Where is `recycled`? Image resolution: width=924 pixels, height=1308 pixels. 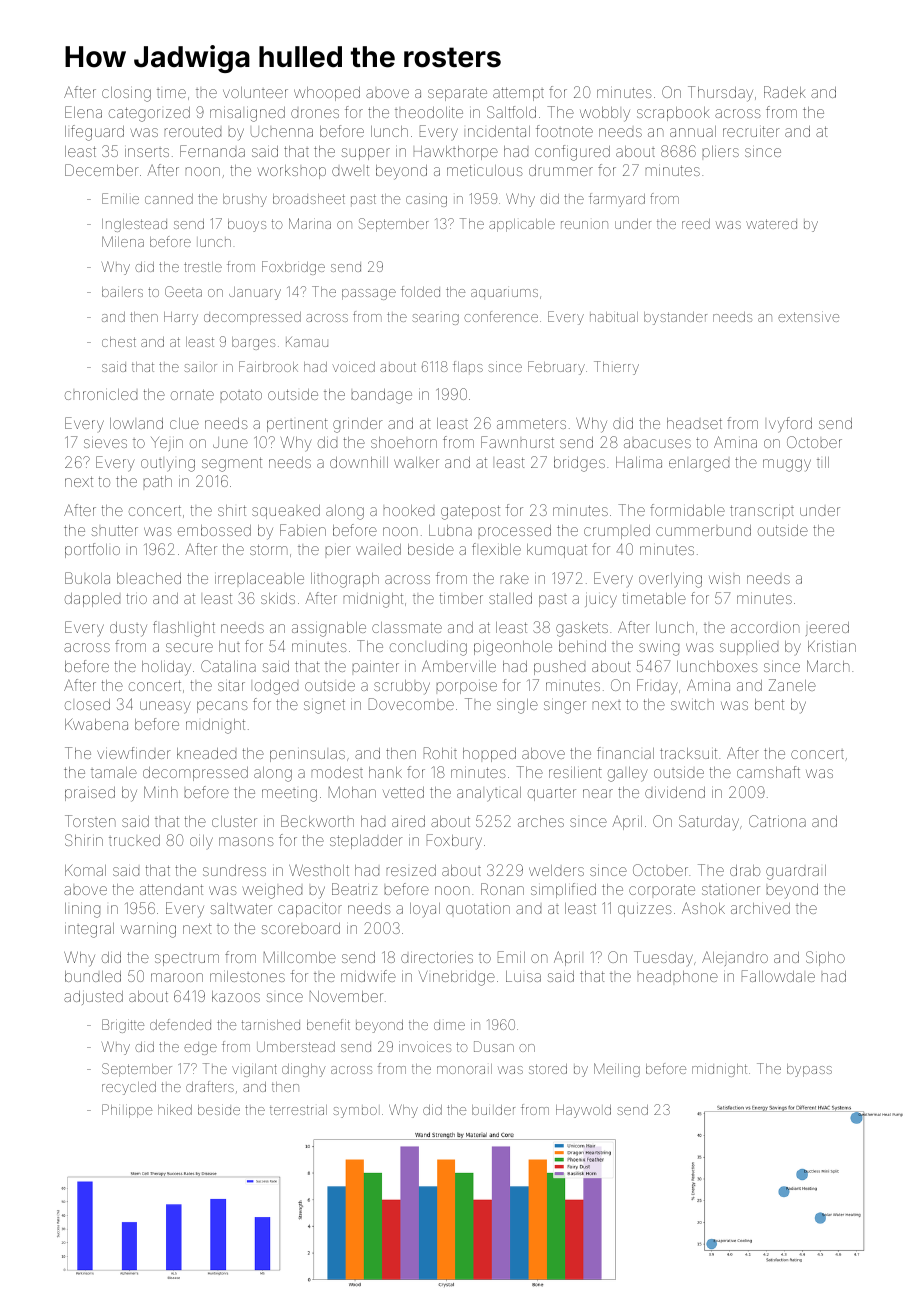
recycled is located at coordinates (129, 1088).
